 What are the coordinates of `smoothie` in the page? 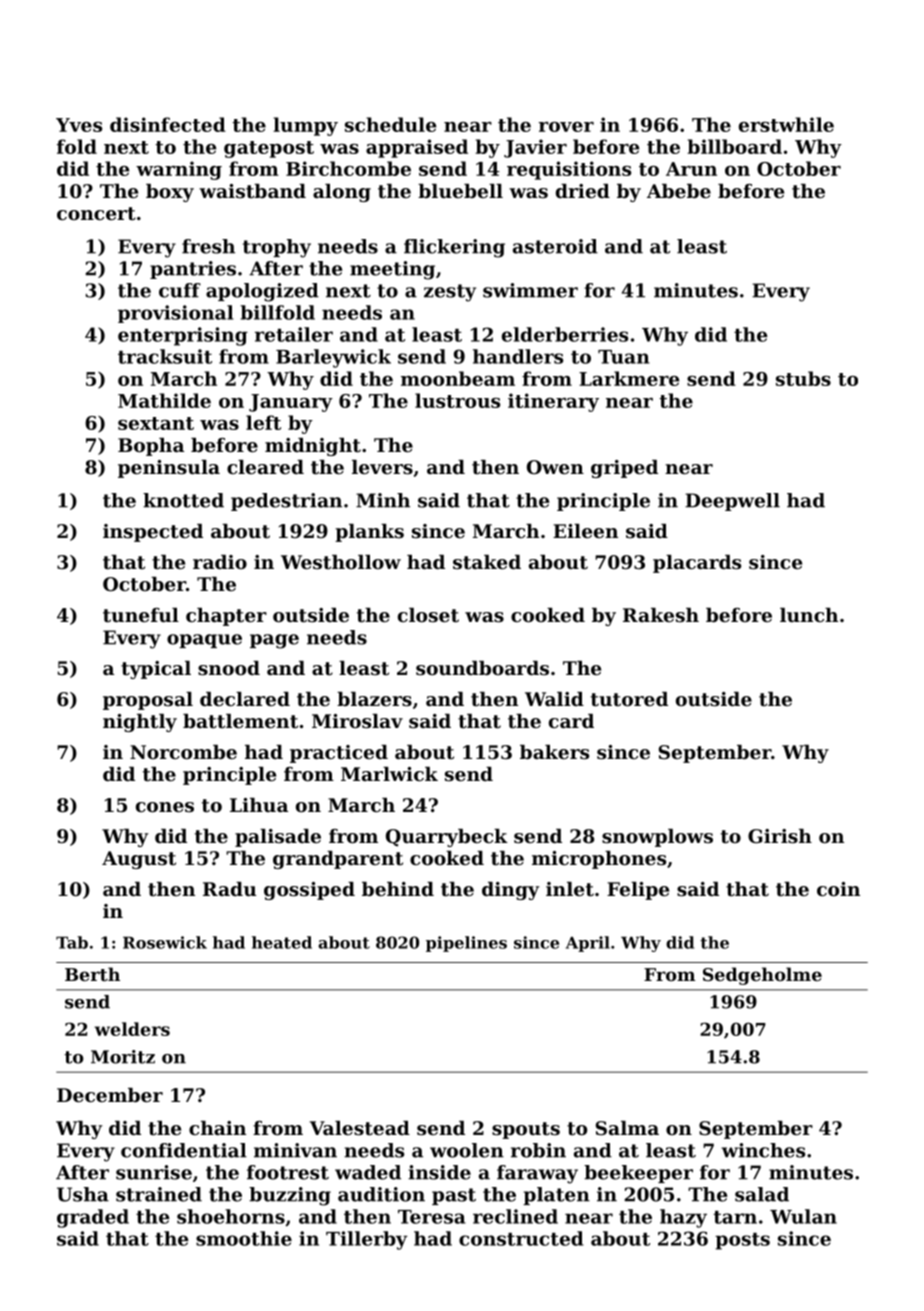 It's located at (244, 1238).
